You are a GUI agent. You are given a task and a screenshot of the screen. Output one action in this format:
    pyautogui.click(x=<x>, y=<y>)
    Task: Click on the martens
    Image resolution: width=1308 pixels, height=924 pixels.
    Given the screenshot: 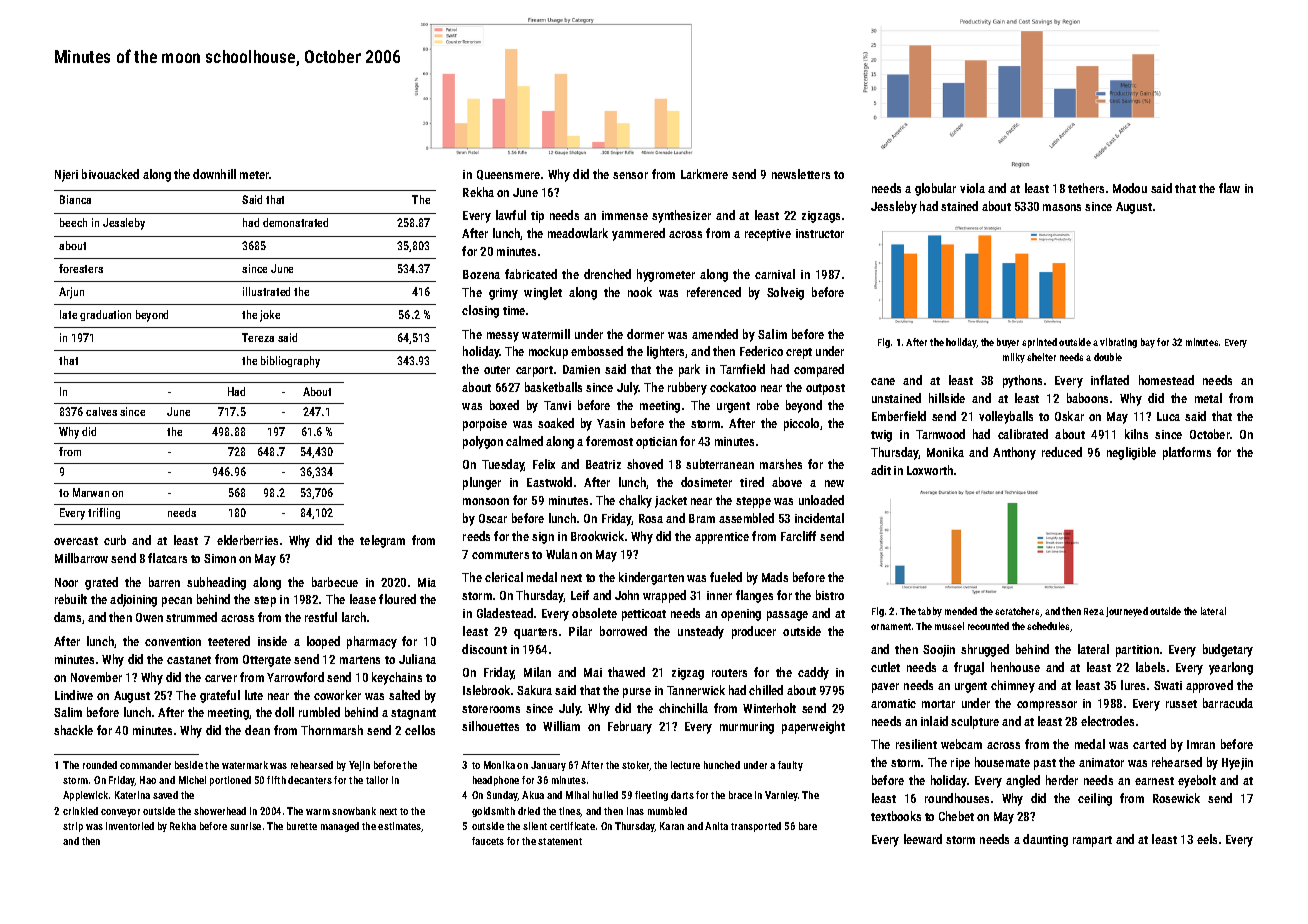 What is the action you would take?
    pyautogui.click(x=360, y=660)
